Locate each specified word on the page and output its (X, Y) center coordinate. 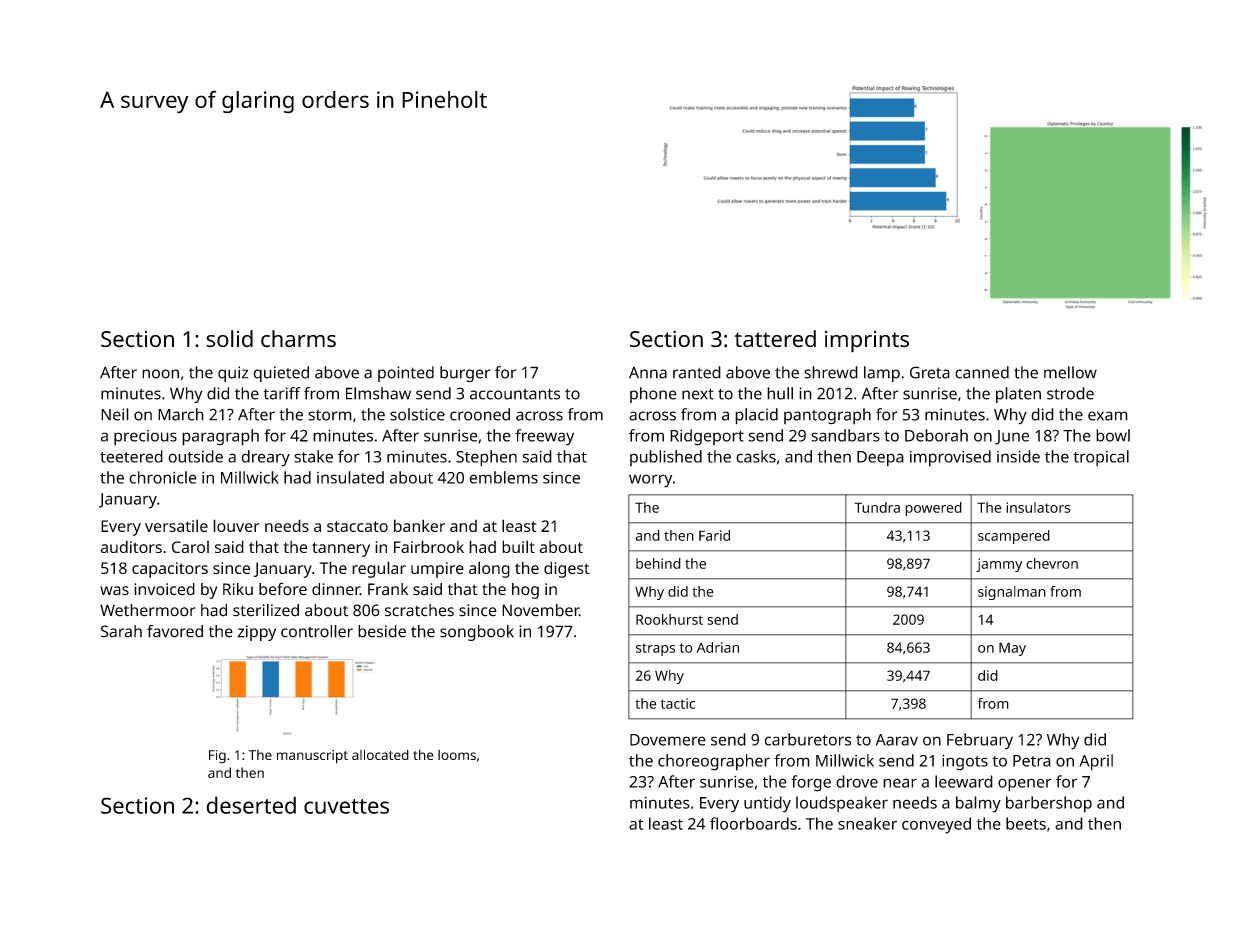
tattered (775, 339)
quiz (233, 374)
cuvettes (346, 806)
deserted (251, 805)
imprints (867, 342)
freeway (544, 437)
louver (236, 525)
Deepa (880, 459)
